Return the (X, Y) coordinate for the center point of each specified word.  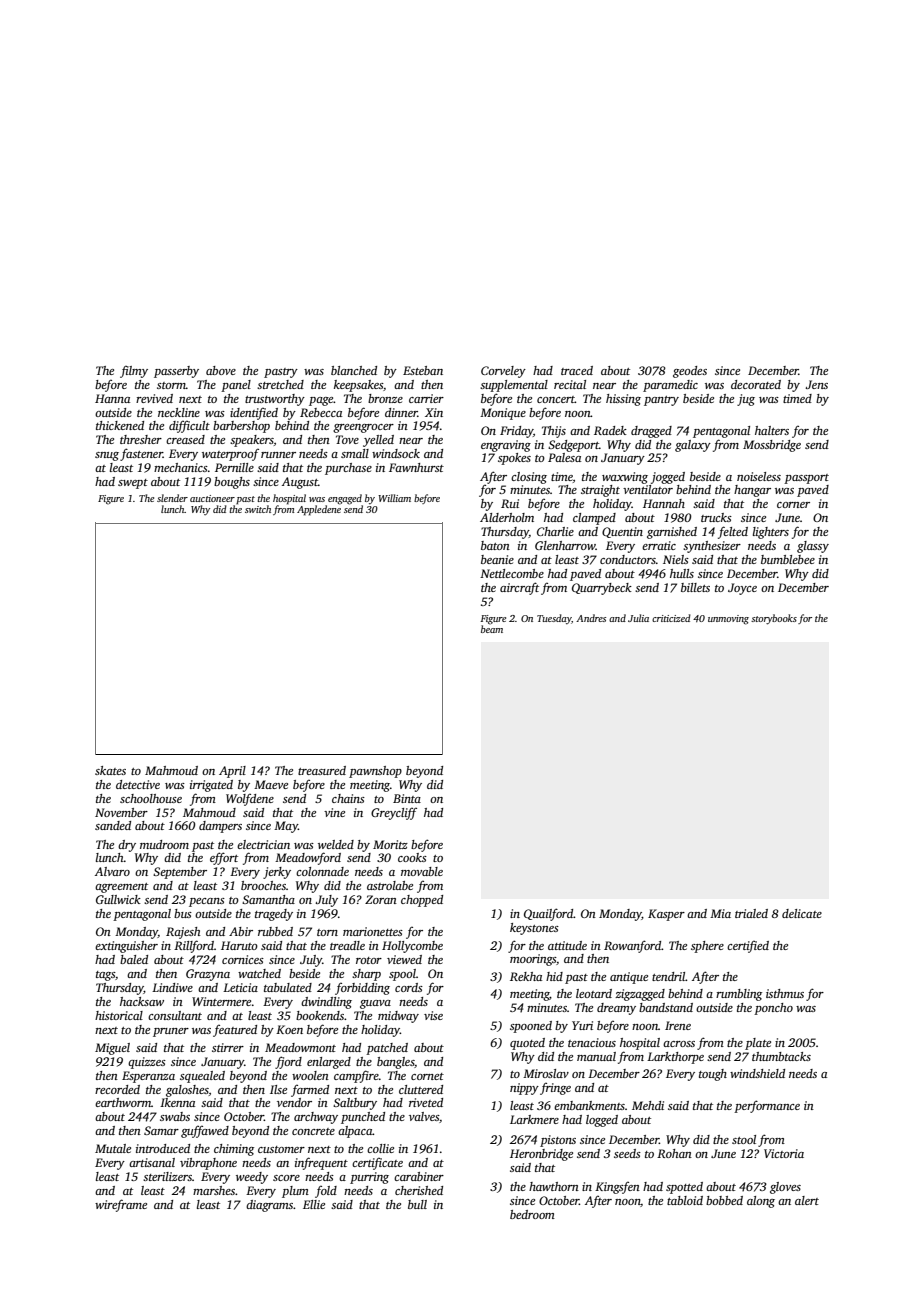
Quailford (549, 914)
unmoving (728, 620)
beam (492, 629)
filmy (134, 372)
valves (424, 1116)
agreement (121, 888)
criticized (671, 618)
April (232, 772)
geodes (690, 372)
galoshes (187, 1091)
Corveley (503, 372)
